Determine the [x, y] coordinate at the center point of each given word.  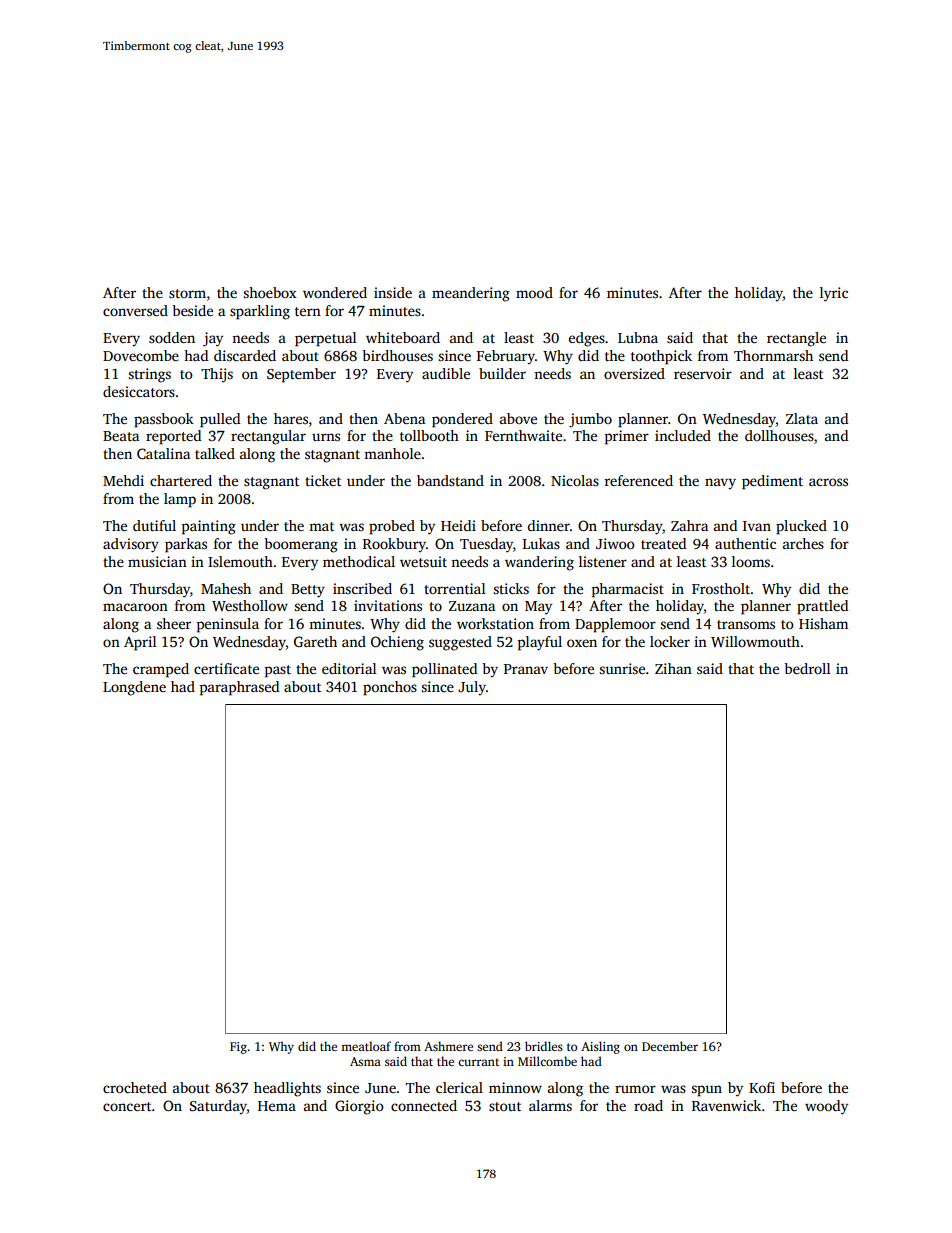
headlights [287, 1089]
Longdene [134, 688]
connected [424, 1105]
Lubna [638, 337]
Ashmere [448, 1046]
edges [587, 339]
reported [173, 437]
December [670, 1046]
